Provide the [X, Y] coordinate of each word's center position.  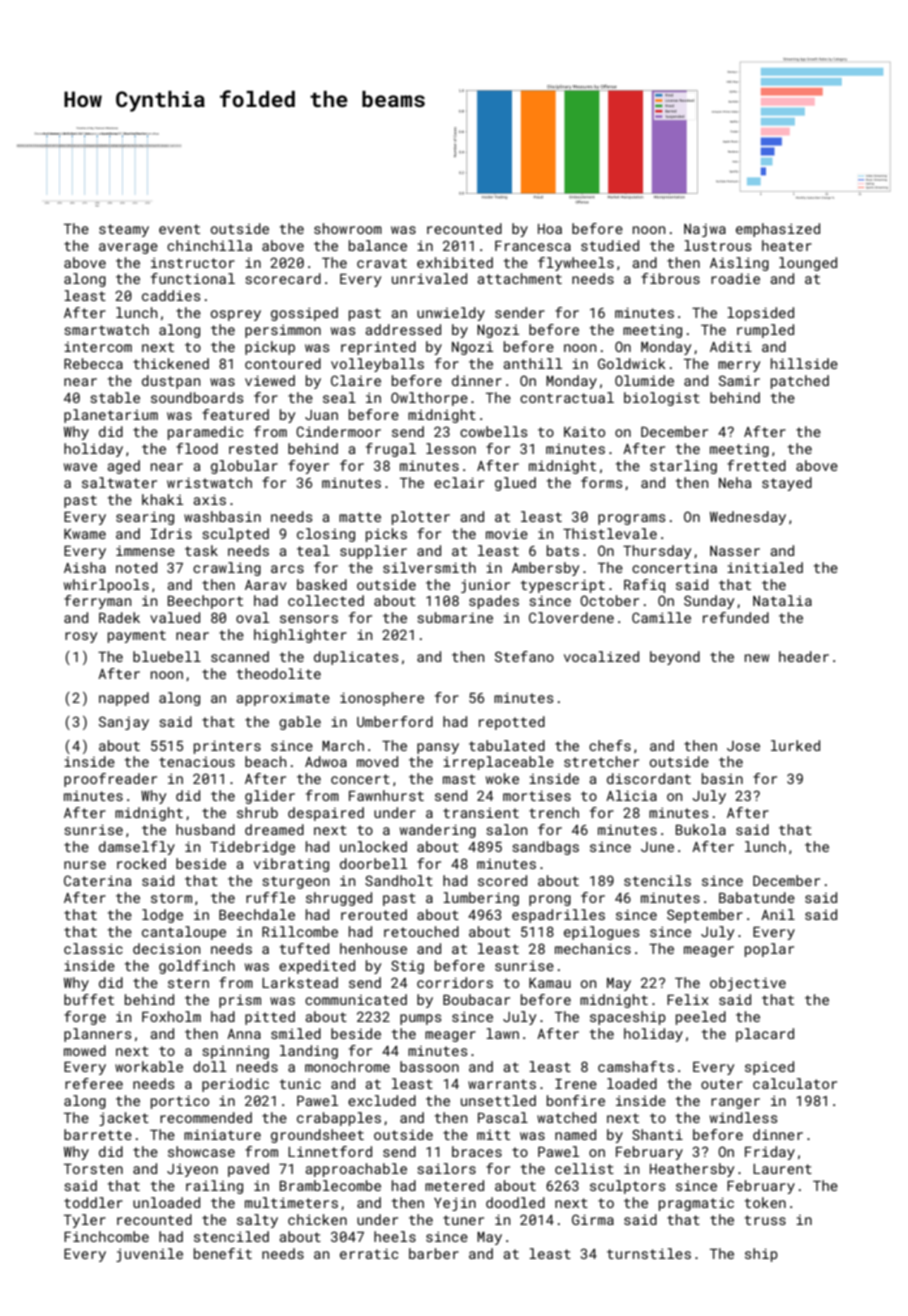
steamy [124, 230]
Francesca [533, 246]
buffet [89, 999]
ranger [735, 1103]
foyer [308, 467]
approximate [283, 699]
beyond [675, 658]
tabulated [507, 745]
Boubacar [476, 999]
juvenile [149, 1255]
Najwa [705, 230]
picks [386, 535]
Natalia [782, 600]
